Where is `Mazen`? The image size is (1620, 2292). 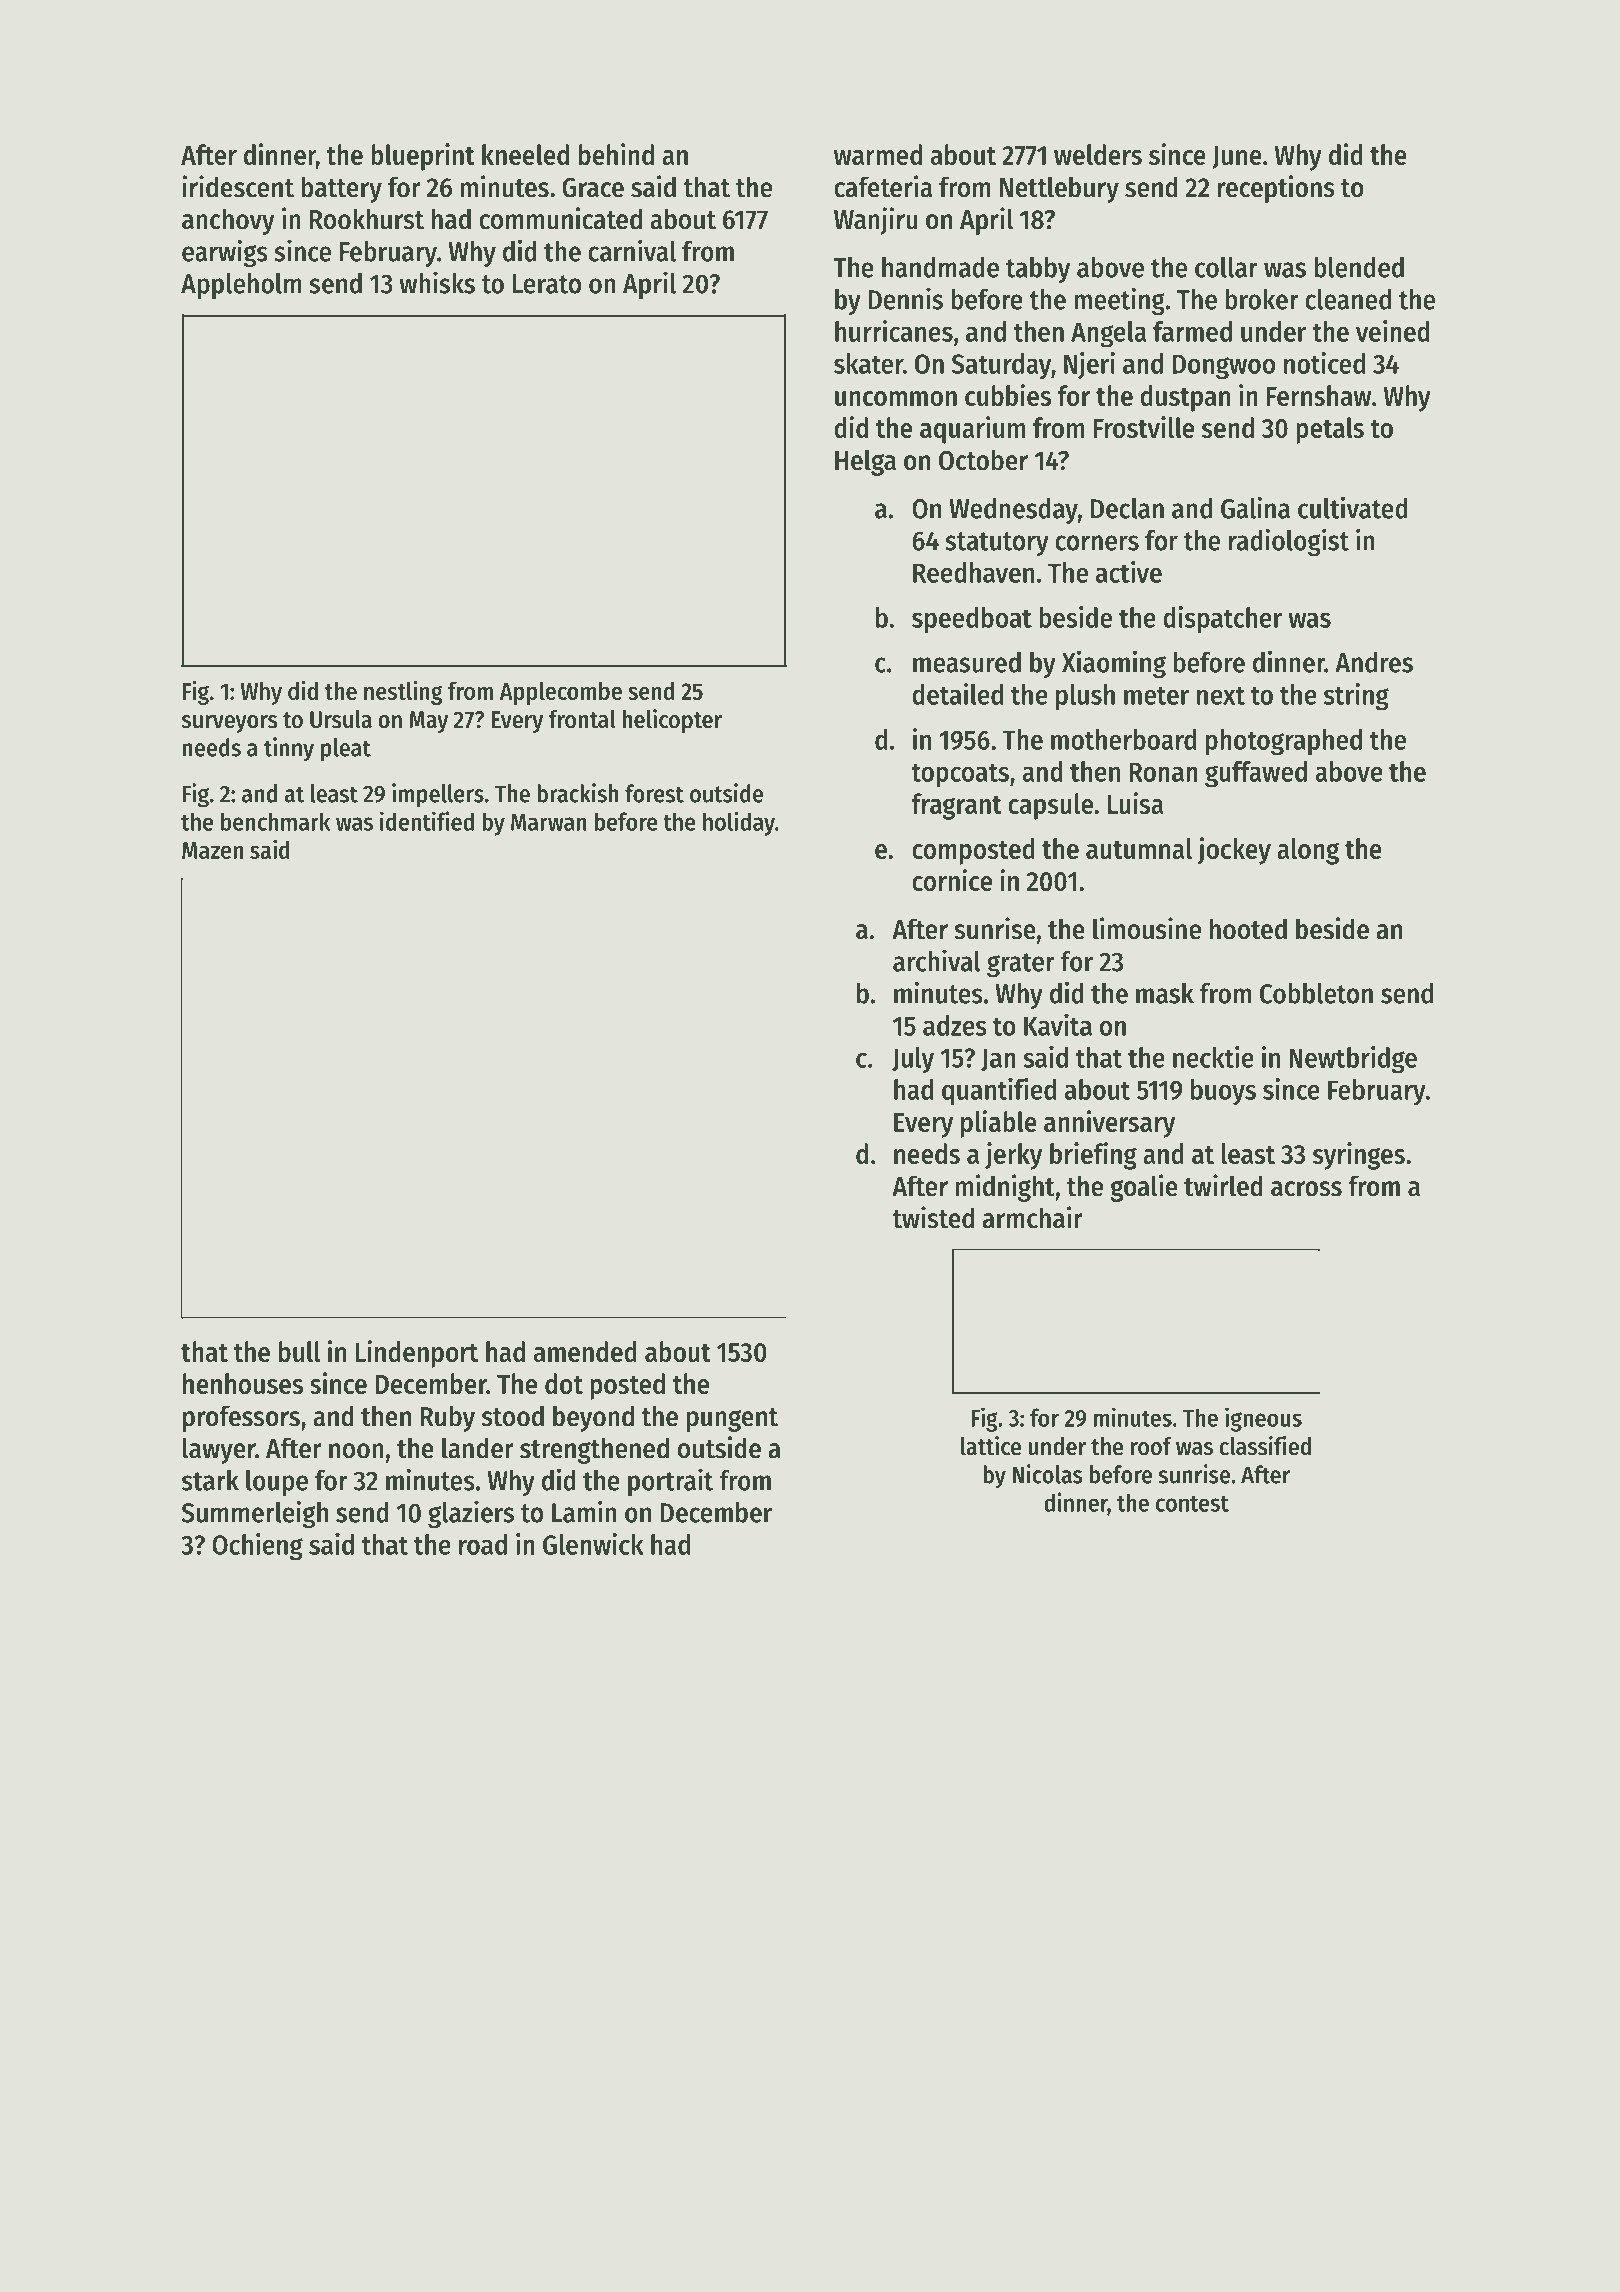
Mazen is located at coordinates (212, 850).
